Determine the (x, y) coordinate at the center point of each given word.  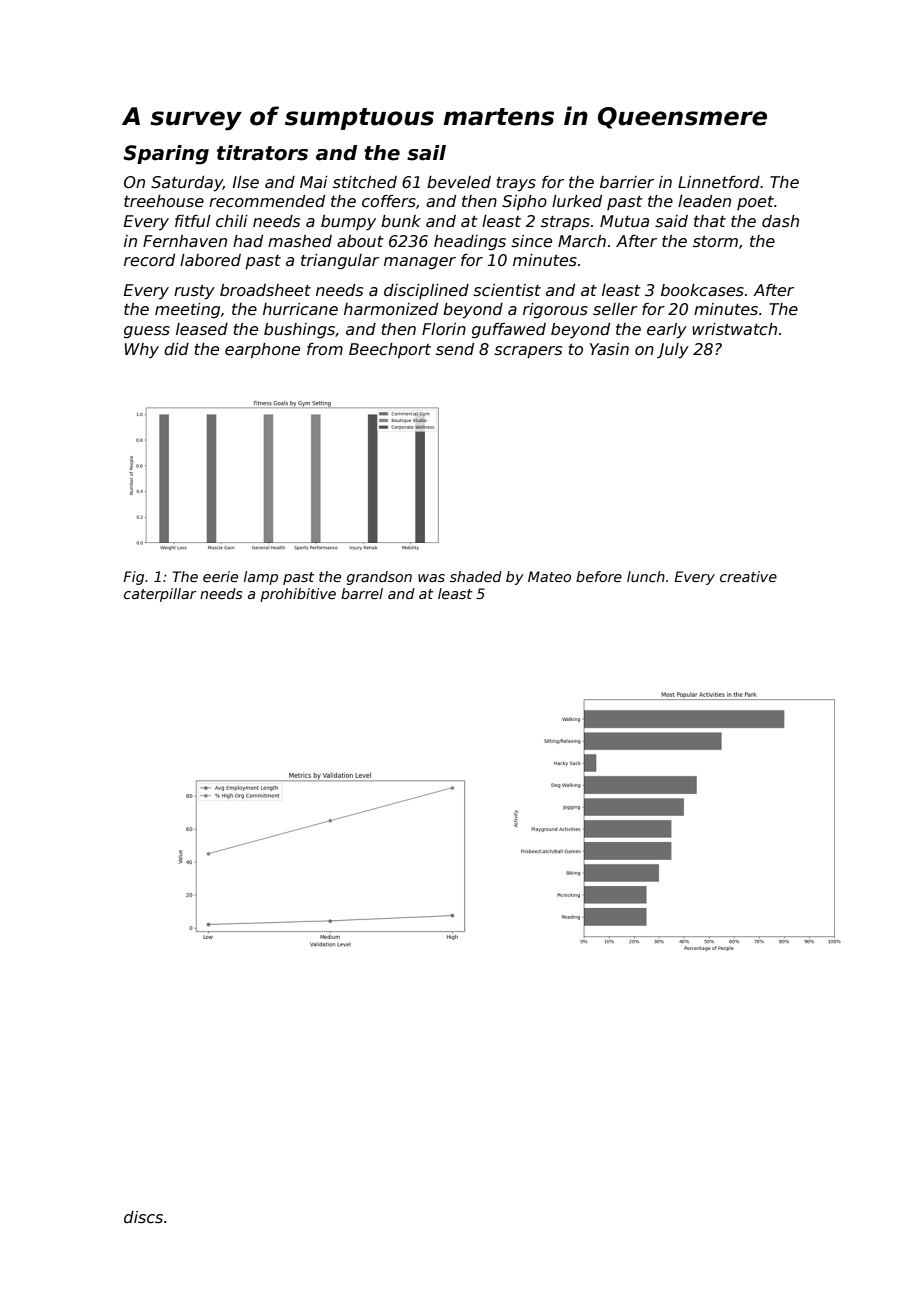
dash (780, 221)
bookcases (702, 290)
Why (142, 351)
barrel (362, 593)
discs (143, 1217)
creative (748, 576)
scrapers (528, 352)
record (149, 260)
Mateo (549, 576)
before (599, 576)
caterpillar (160, 595)
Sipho (524, 203)
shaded (476, 576)
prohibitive (298, 595)
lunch (646, 576)
